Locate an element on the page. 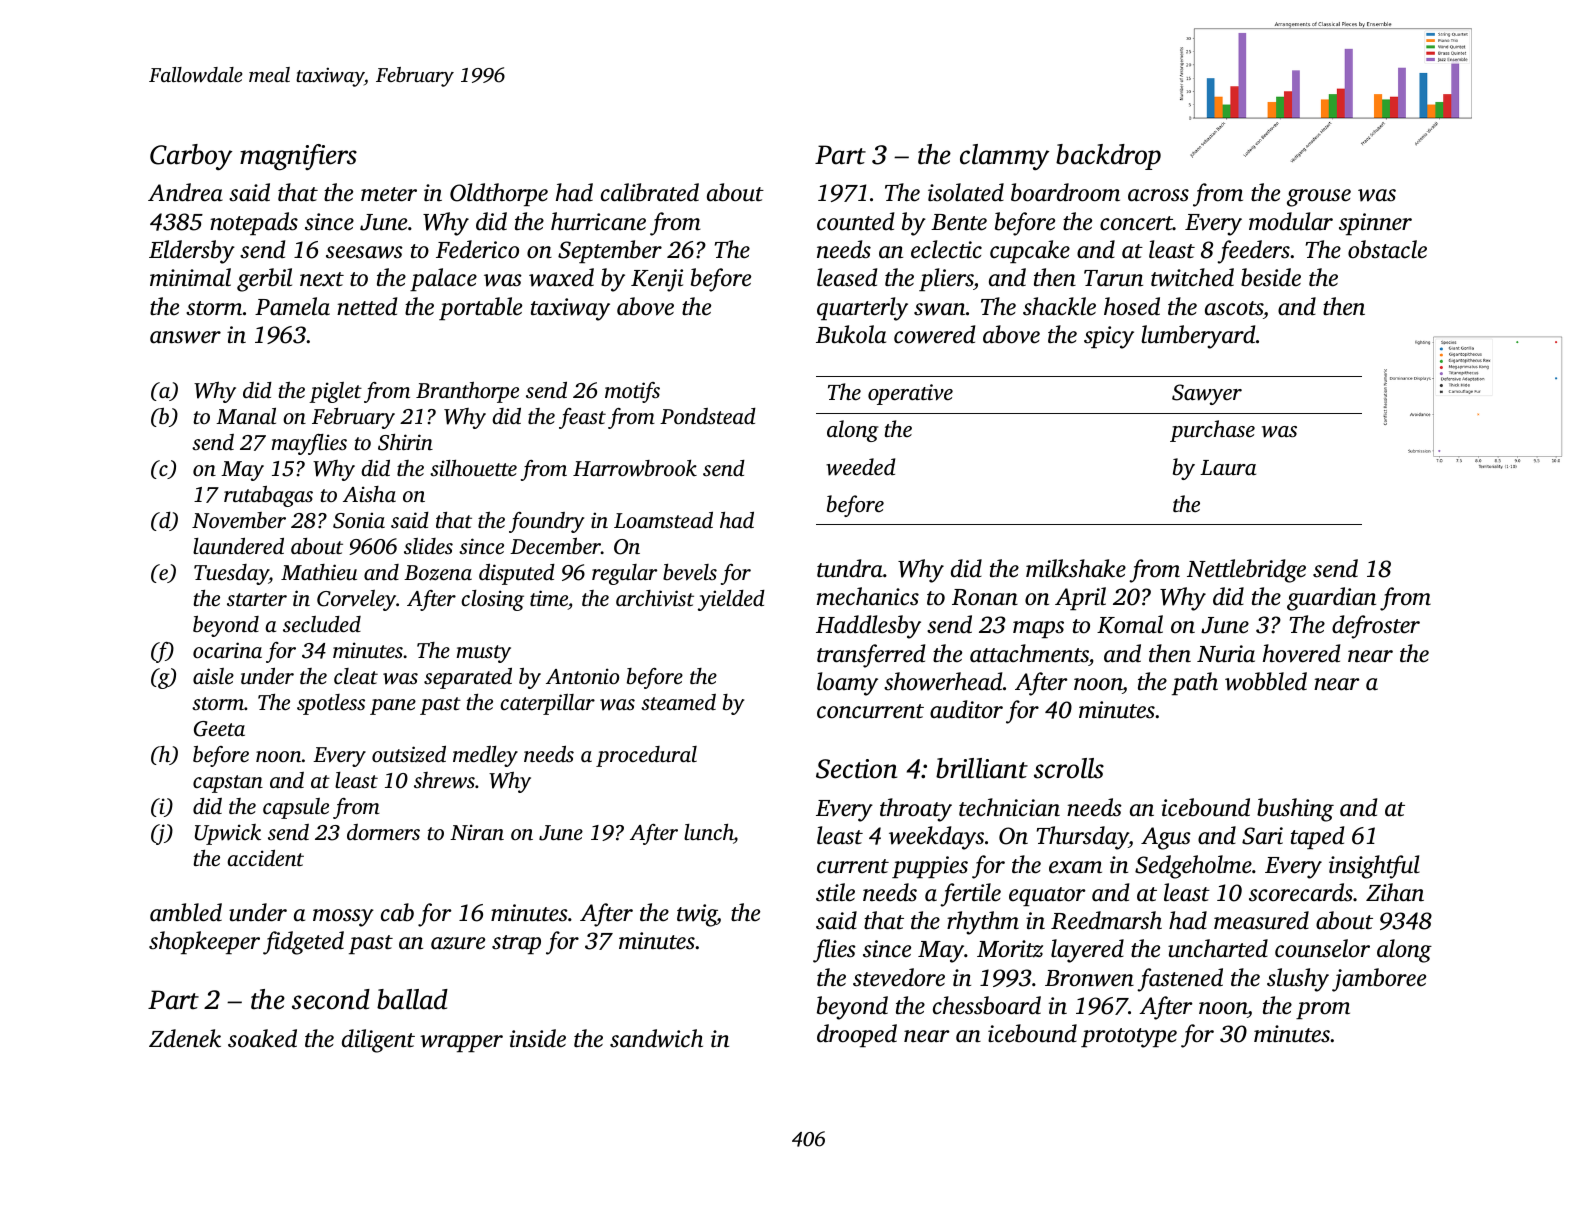 This document has height=1223, width=1583. bushing is located at coordinates (1295, 810).
